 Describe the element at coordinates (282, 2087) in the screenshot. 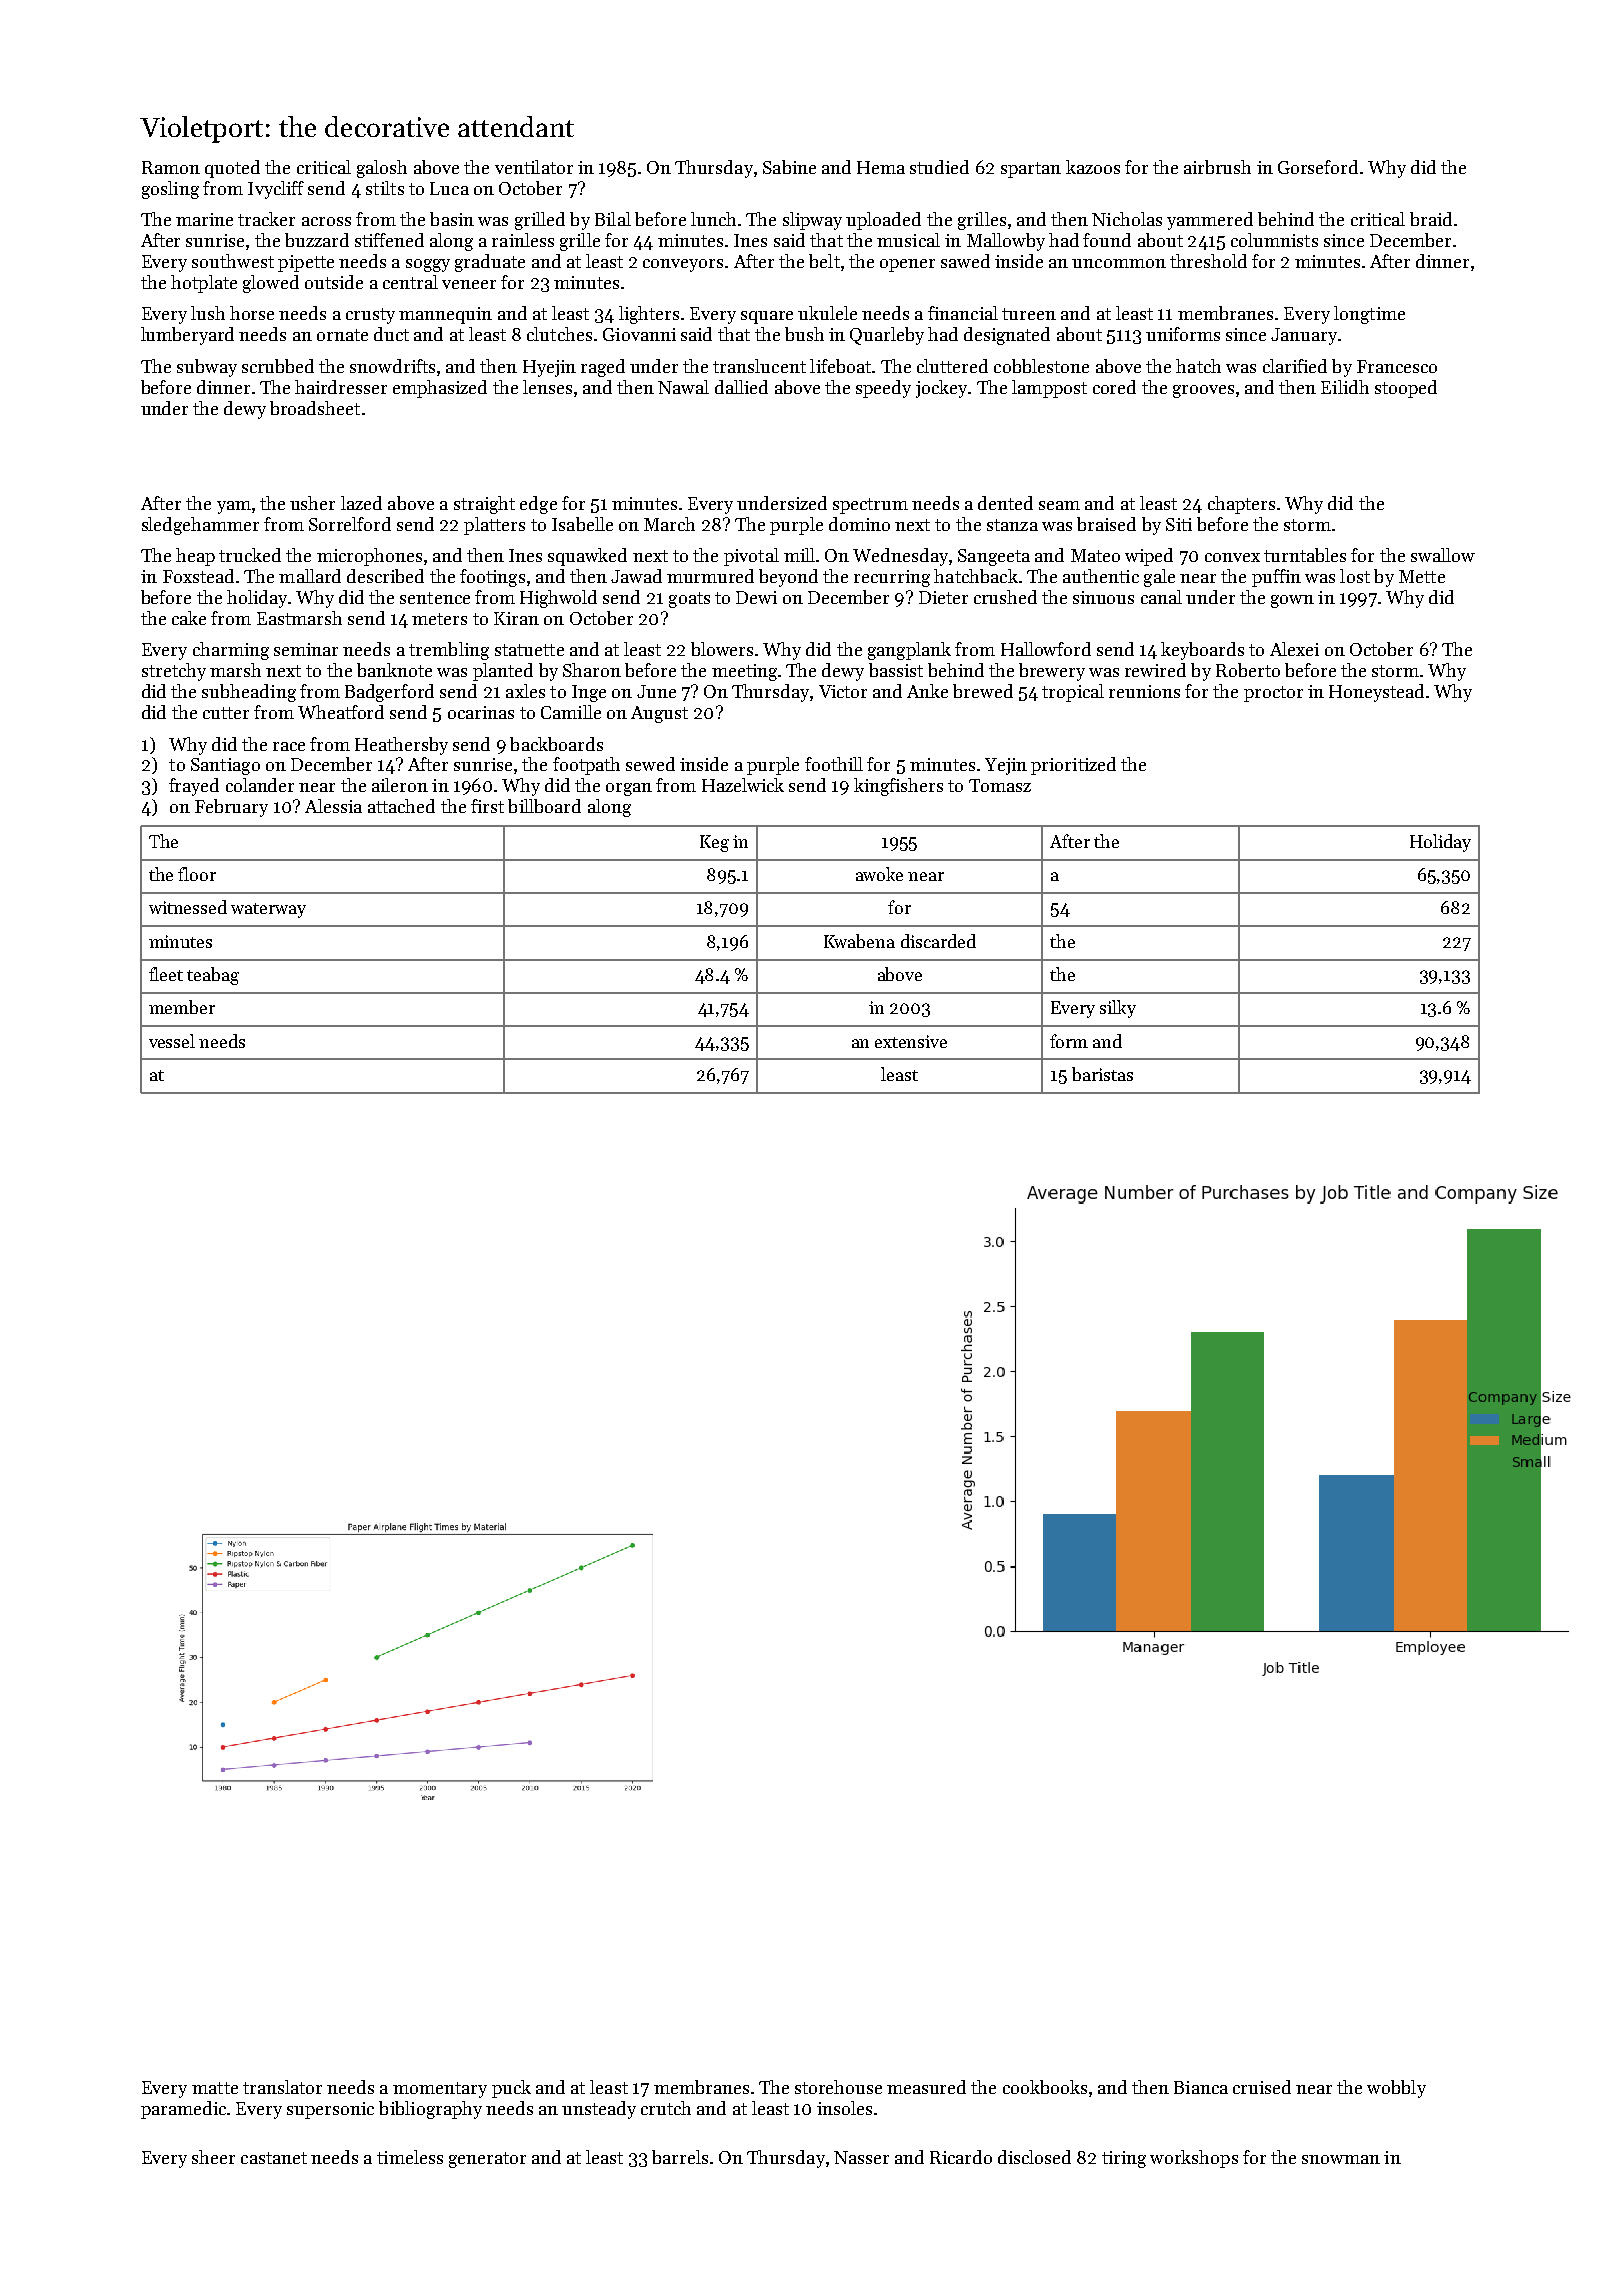

I see `translator` at that location.
